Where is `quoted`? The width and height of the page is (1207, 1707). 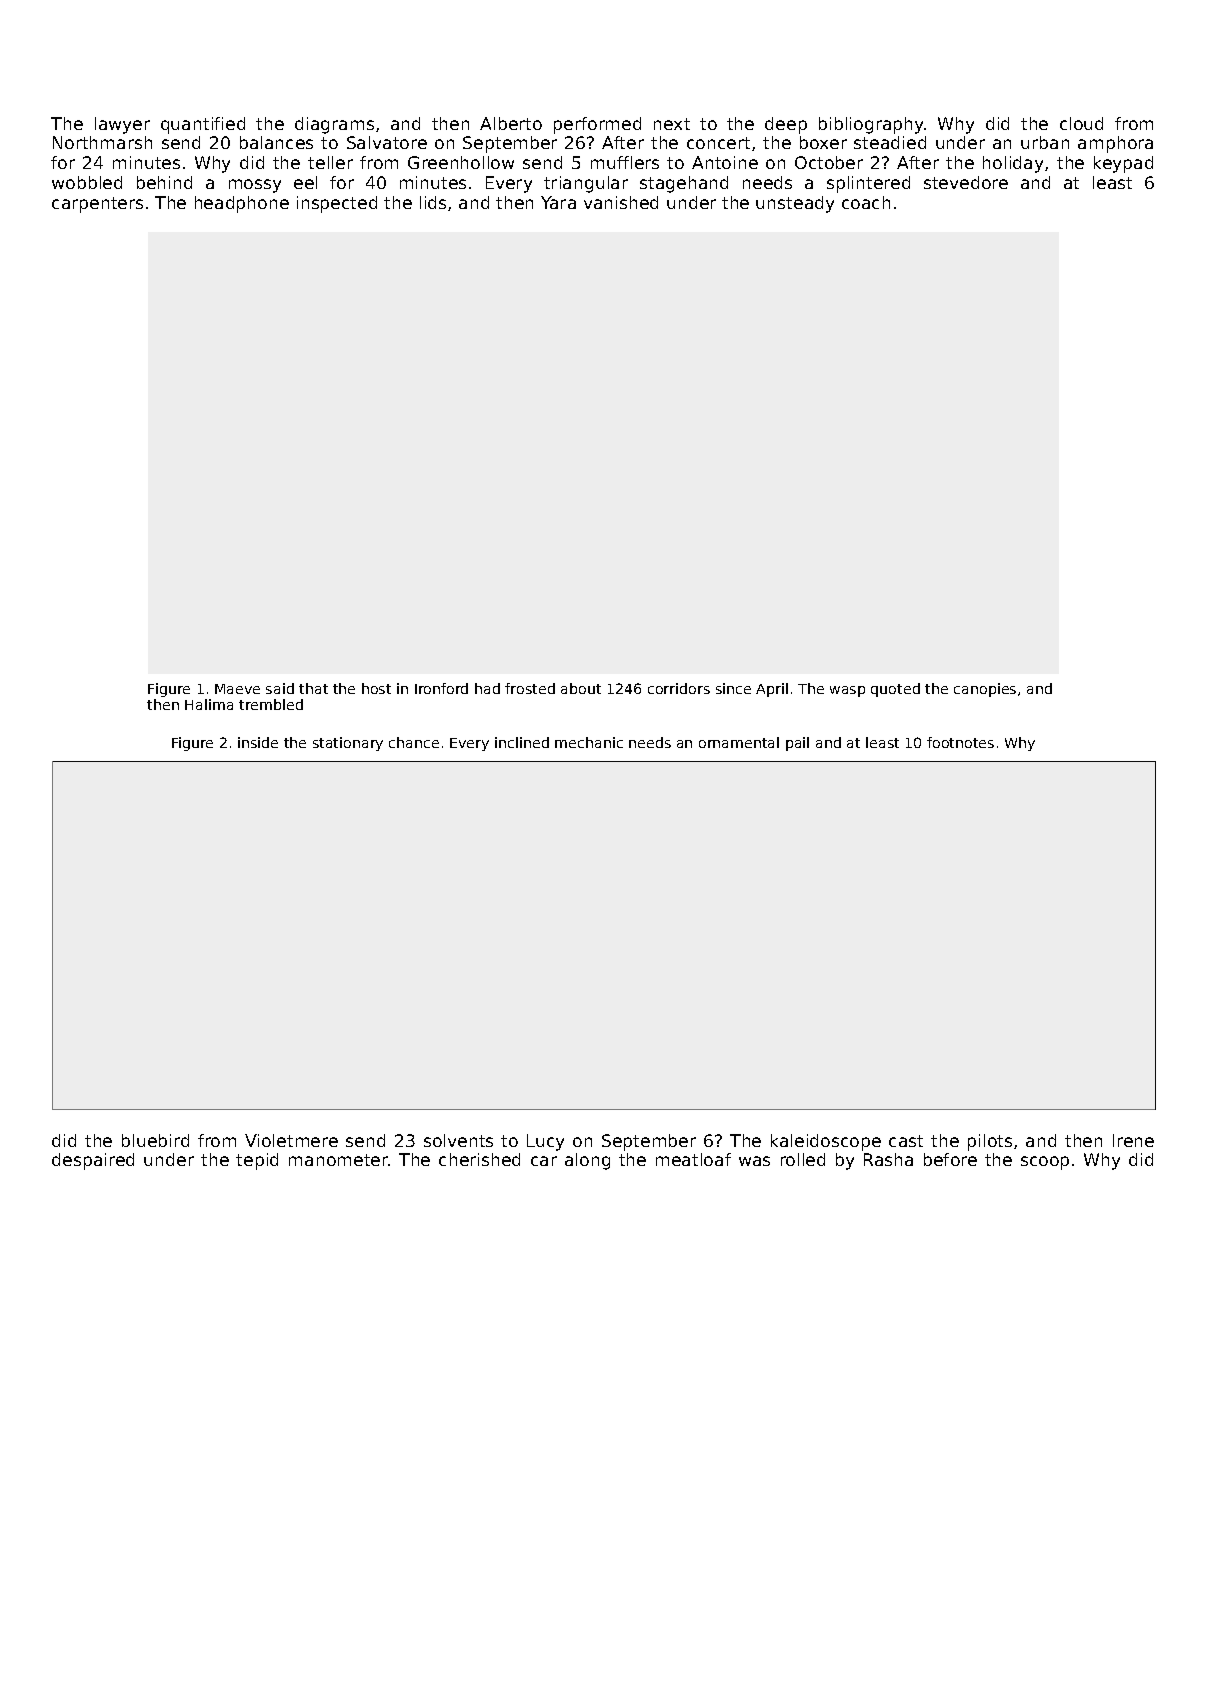 quoted is located at coordinates (895, 690).
